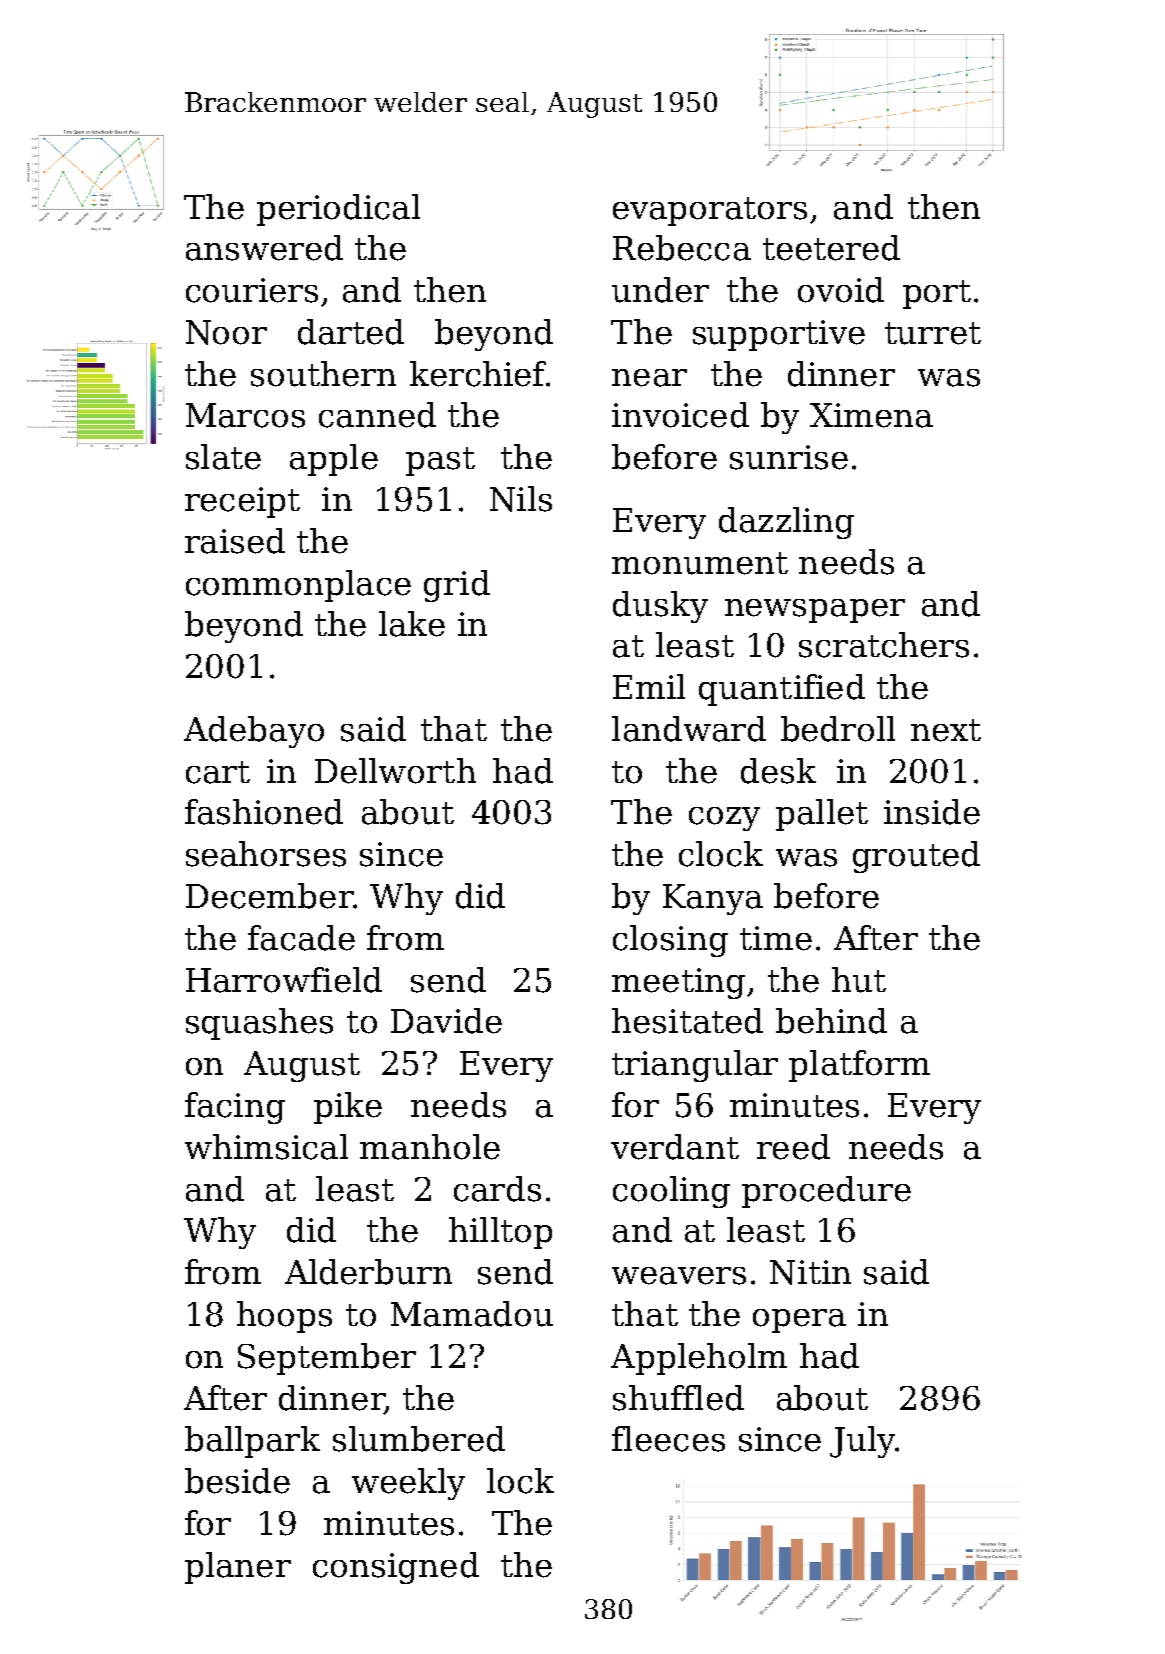 The image size is (1165, 1654). Describe the element at coordinates (710, 211) in the screenshot. I see `evaporators` at that location.
